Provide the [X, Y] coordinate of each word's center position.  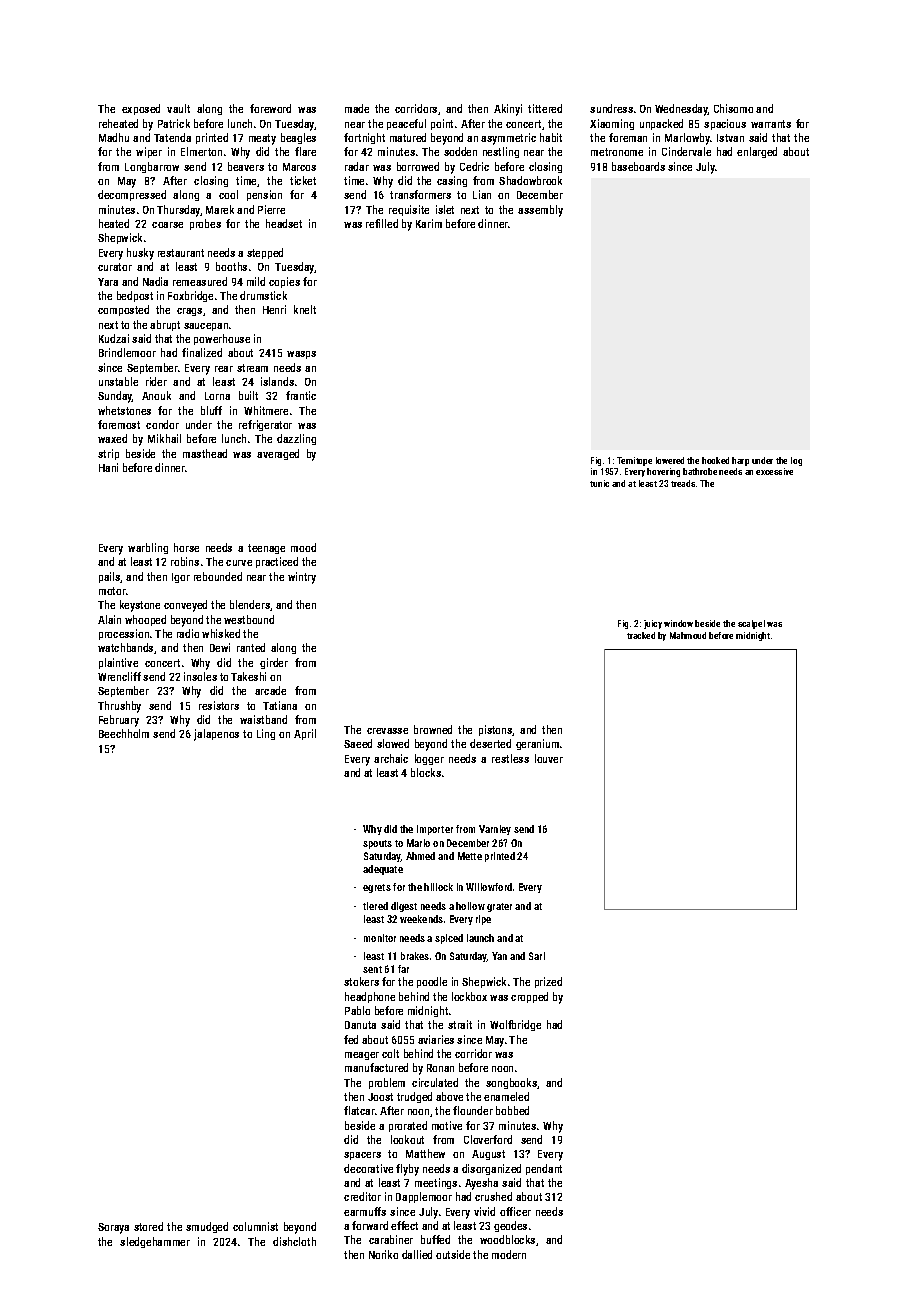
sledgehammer [155, 1242]
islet [445, 209]
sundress [611, 108]
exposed [141, 109]
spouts [377, 844]
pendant [544, 1169]
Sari [537, 956]
